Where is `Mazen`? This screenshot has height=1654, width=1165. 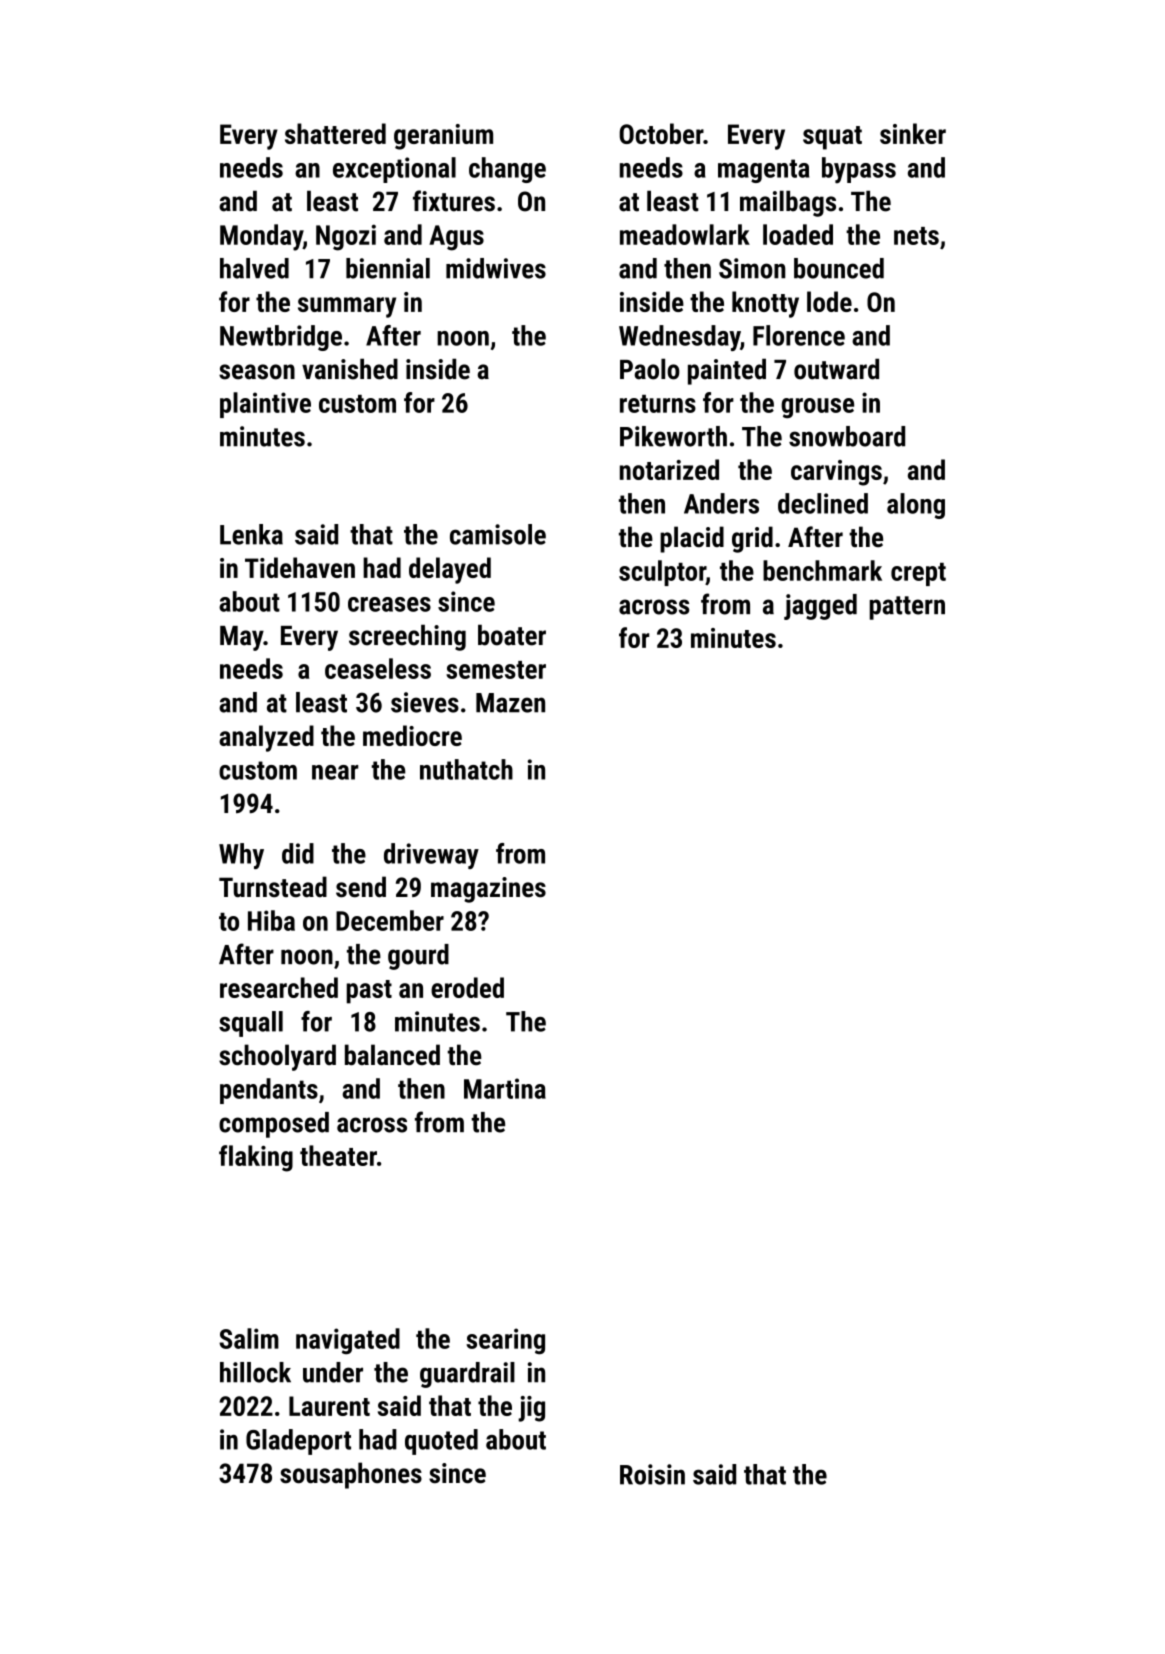 Mazen is located at coordinates (510, 703).
